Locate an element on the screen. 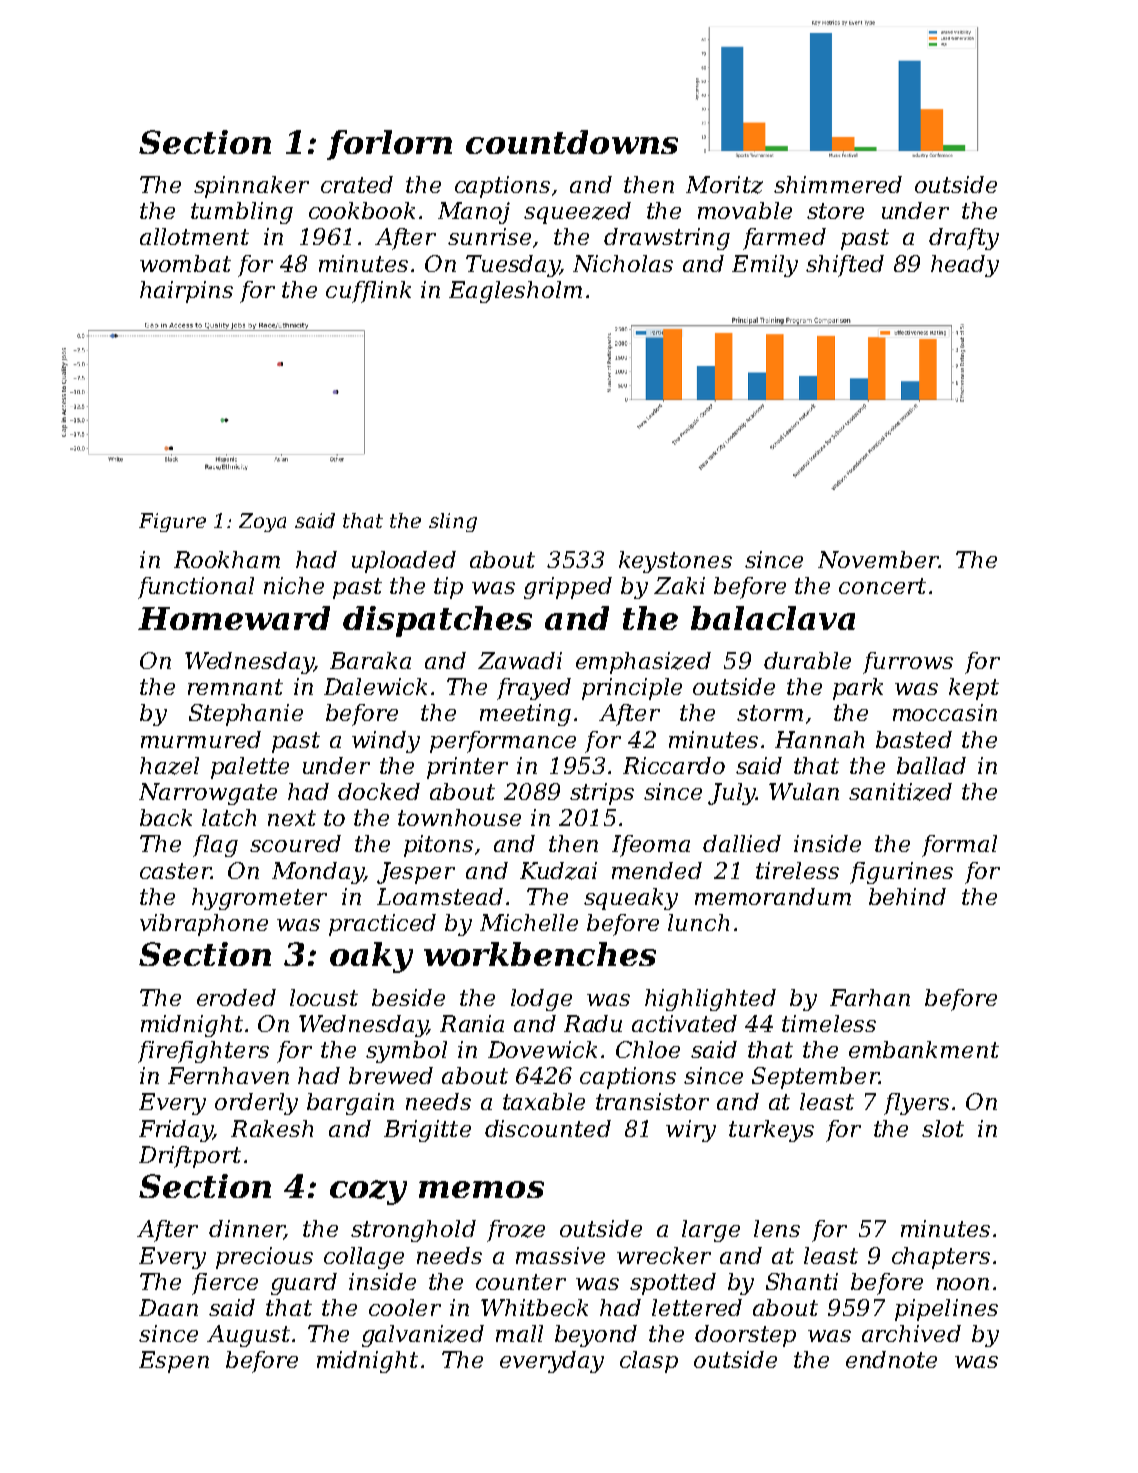 The height and width of the screenshot is (1473, 1138). behind is located at coordinates (907, 896).
